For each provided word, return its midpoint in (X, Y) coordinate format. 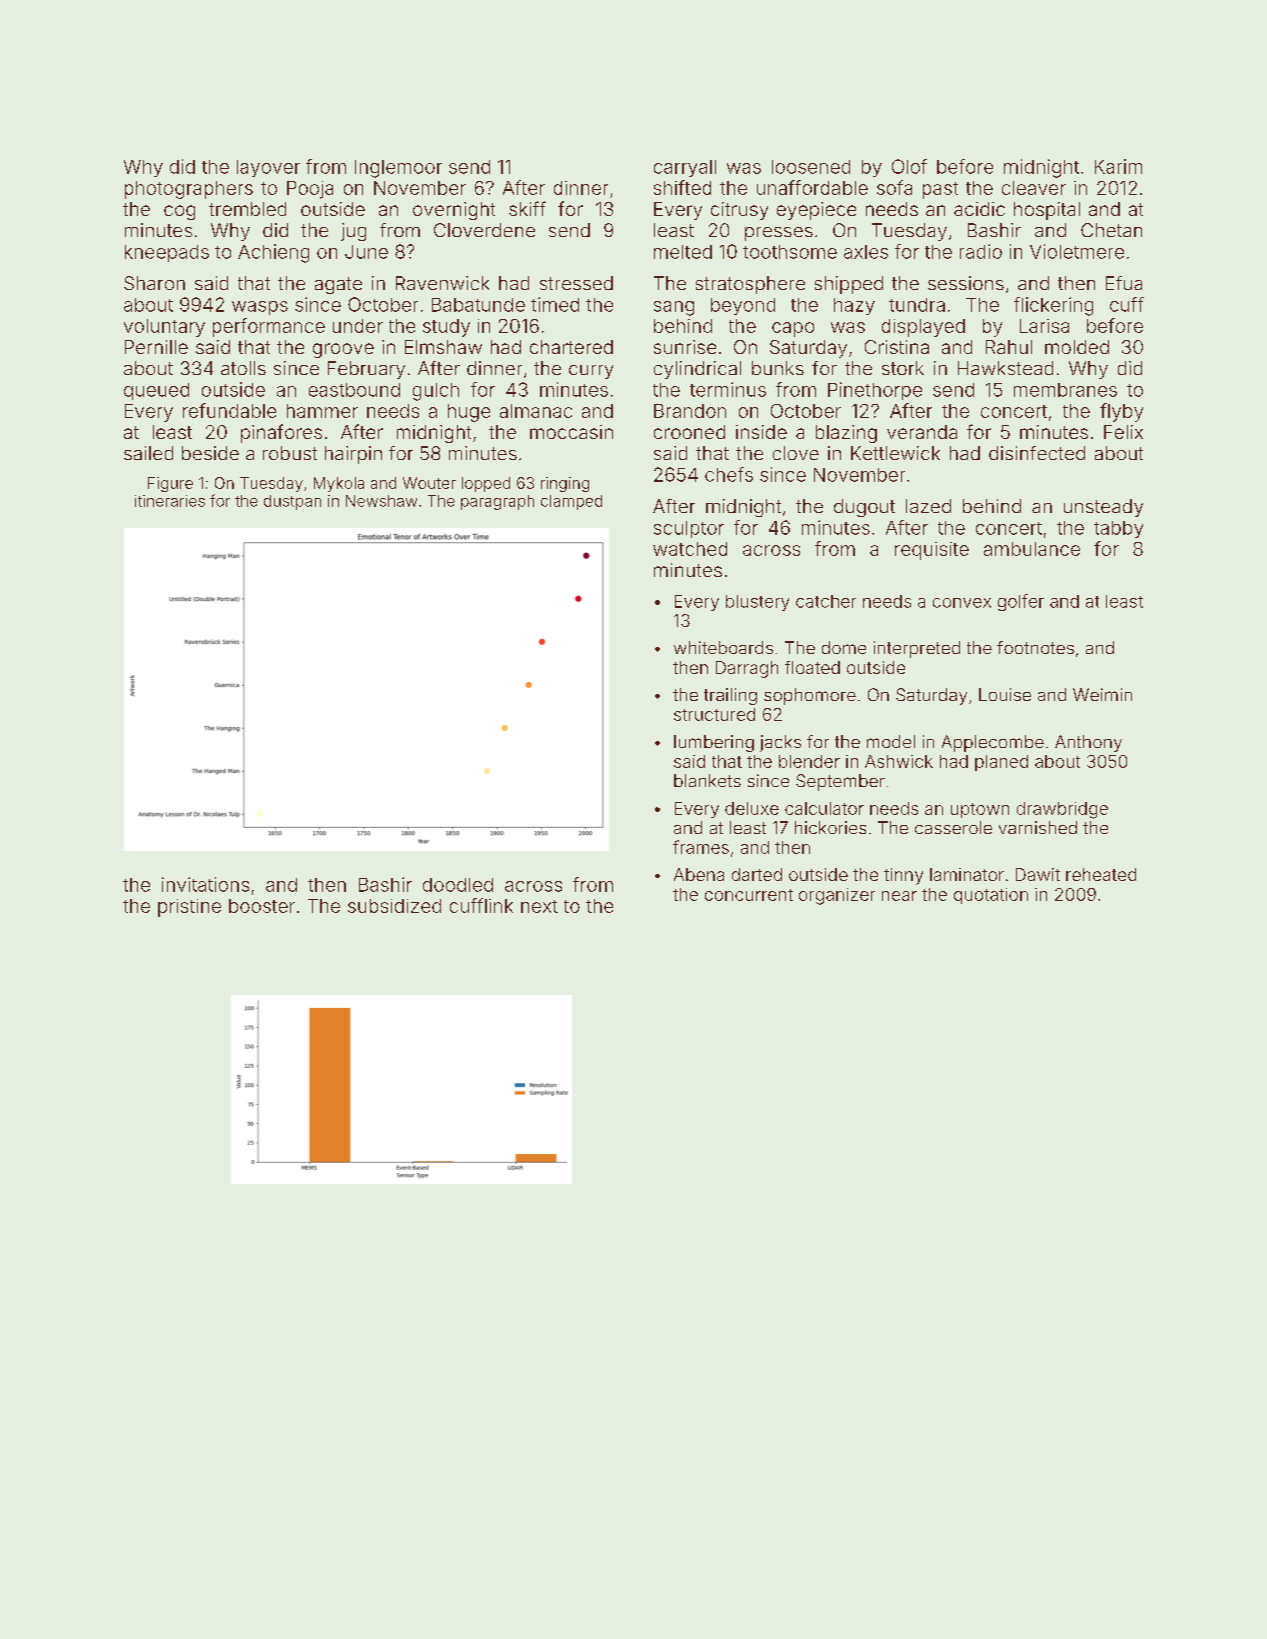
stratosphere (750, 285)
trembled (247, 209)
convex (962, 603)
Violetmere (1077, 251)
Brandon (690, 411)
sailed (148, 453)
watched (690, 549)
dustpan (292, 502)
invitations (205, 884)
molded (1077, 347)
